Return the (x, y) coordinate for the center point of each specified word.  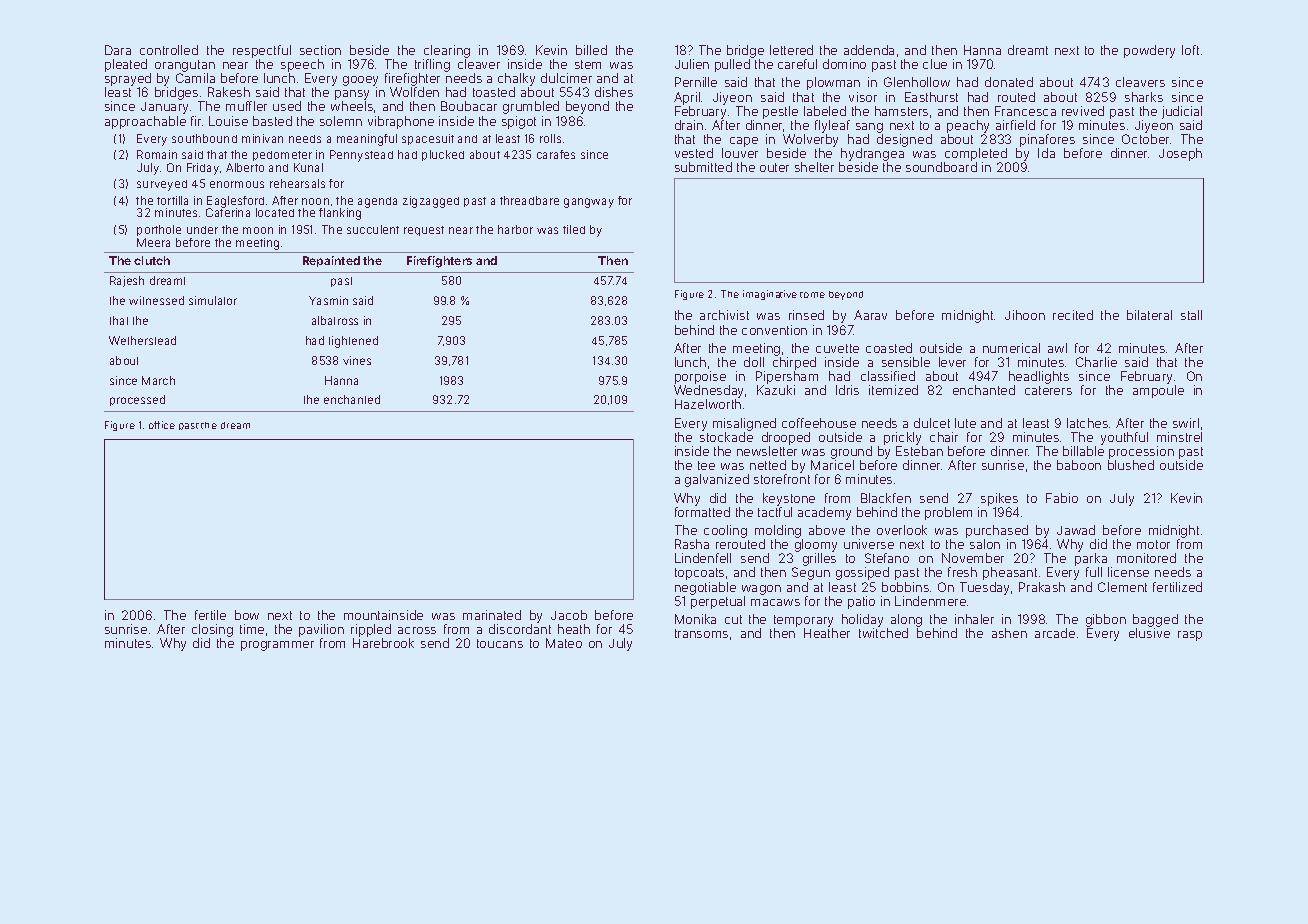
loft (1190, 50)
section (320, 50)
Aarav (870, 315)
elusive (1149, 633)
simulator (213, 300)
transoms (701, 633)
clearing (447, 51)
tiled (574, 229)
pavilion (321, 630)
